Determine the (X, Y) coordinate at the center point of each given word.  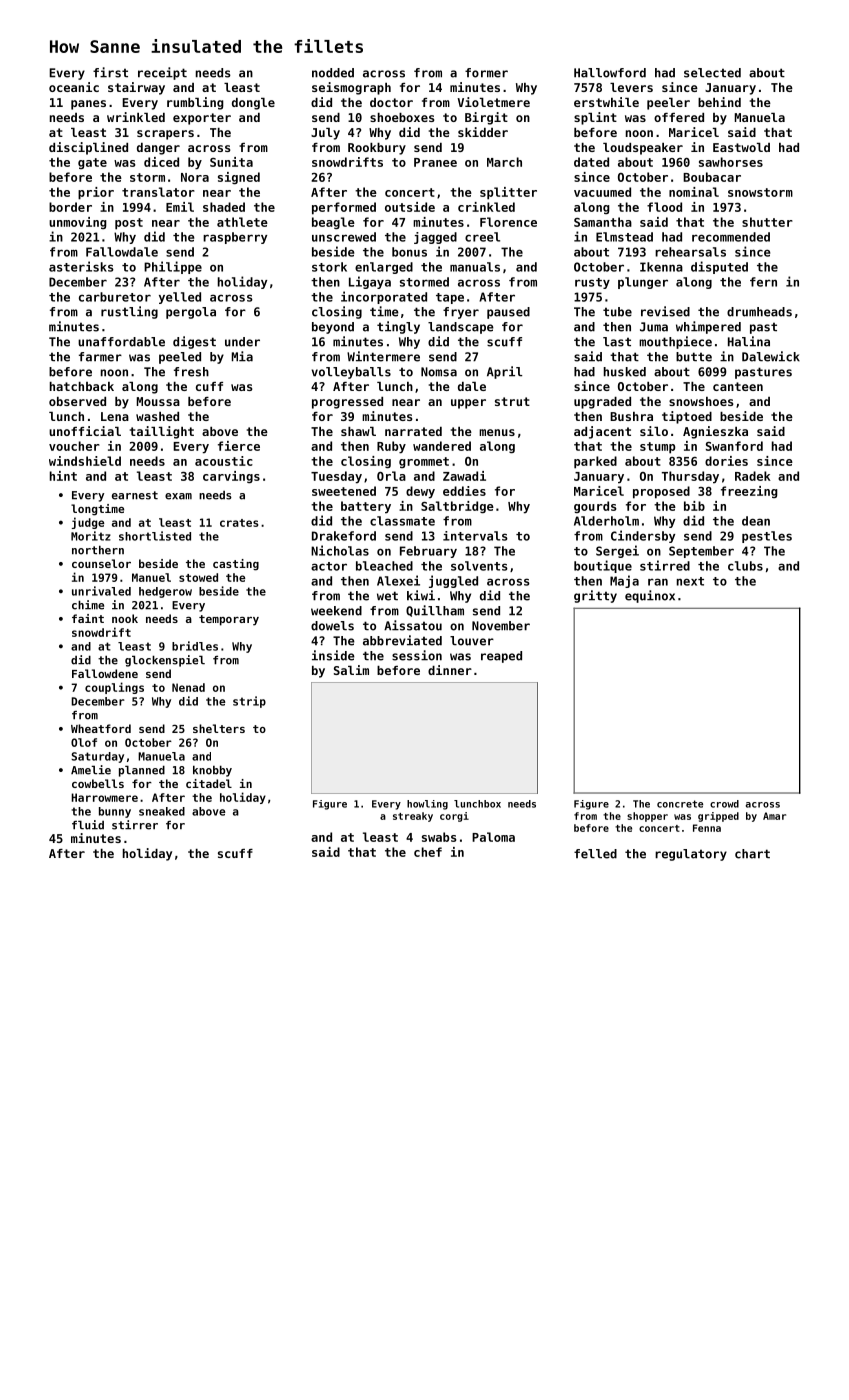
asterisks (81, 266)
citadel (209, 783)
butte (694, 357)
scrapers (165, 135)
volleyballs (351, 373)
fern (763, 282)
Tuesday (336, 477)
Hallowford (610, 73)
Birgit (486, 118)
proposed (661, 492)
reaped (501, 657)
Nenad (188, 687)
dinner (450, 670)
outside (410, 207)
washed (157, 416)
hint (63, 476)
